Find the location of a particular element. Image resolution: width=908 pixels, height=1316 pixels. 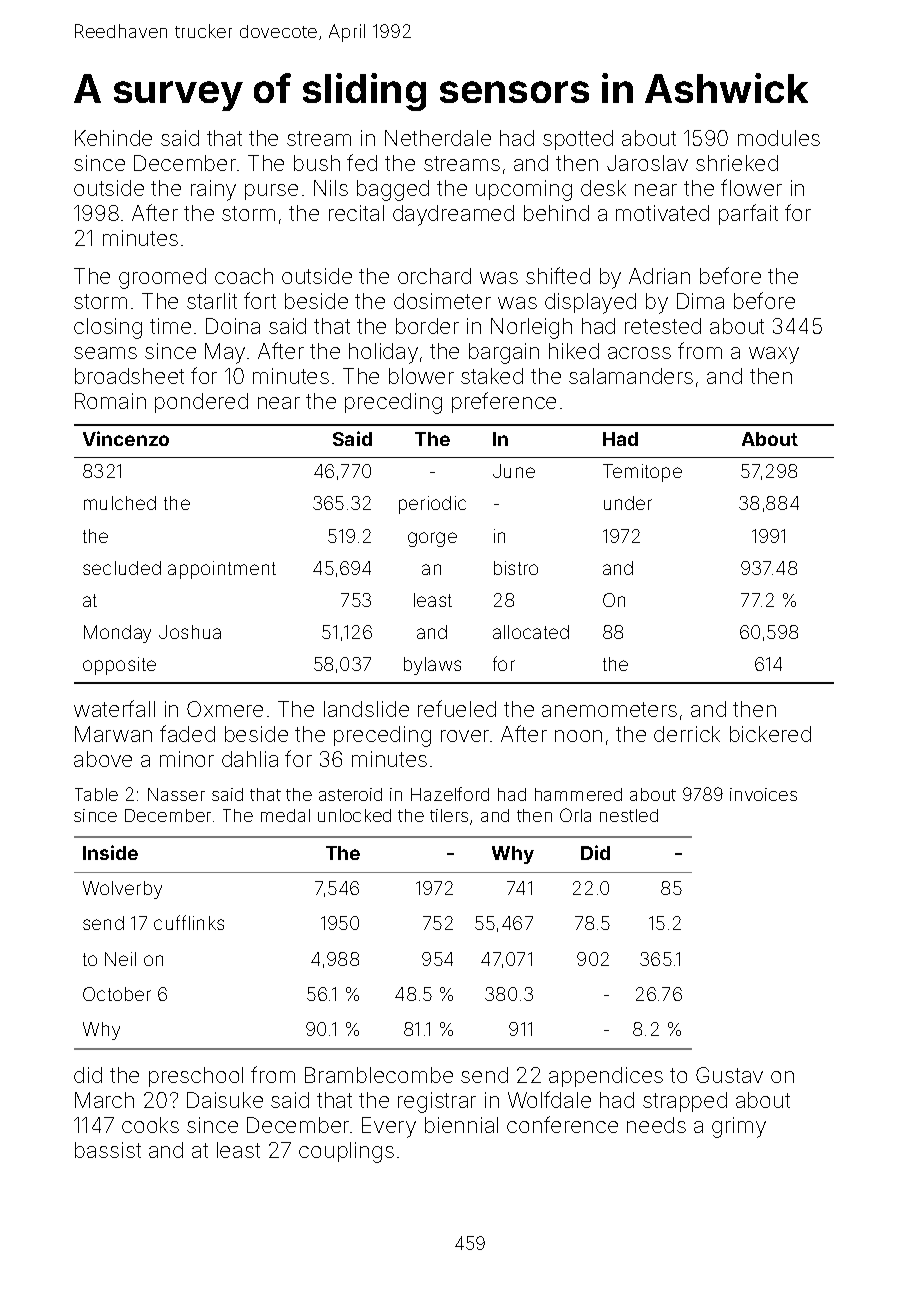

Orla is located at coordinates (575, 815).
